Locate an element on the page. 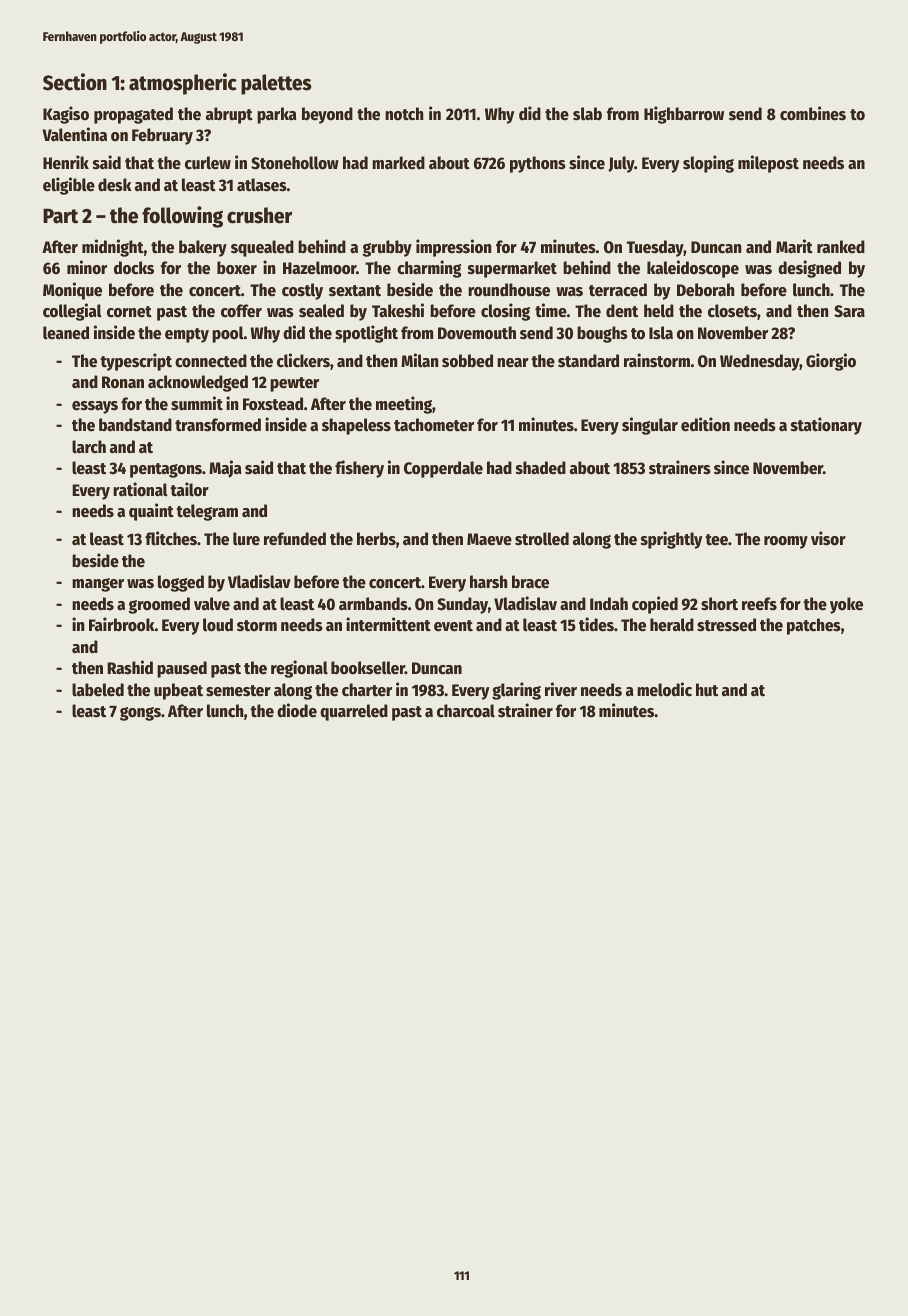 Image resolution: width=908 pixels, height=1316 pixels. fishery is located at coordinates (359, 469).
